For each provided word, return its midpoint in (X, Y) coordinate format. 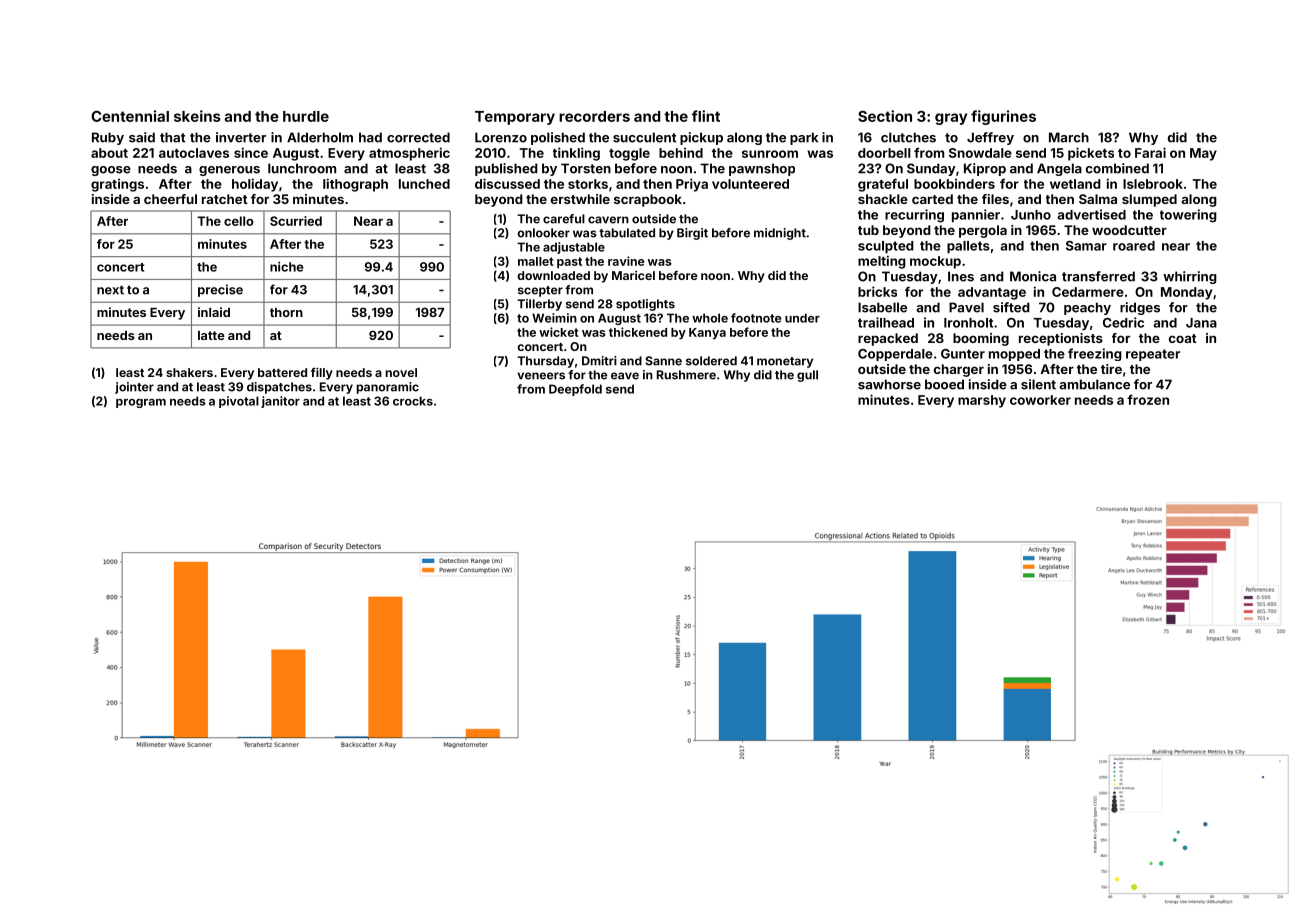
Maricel (633, 275)
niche (287, 267)
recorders (594, 116)
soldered (711, 361)
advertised (1091, 214)
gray (951, 119)
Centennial (130, 116)
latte (211, 335)
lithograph (355, 185)
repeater (1153, 355)
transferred (1098, 276)
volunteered (750, 184)
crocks (413, 401)
